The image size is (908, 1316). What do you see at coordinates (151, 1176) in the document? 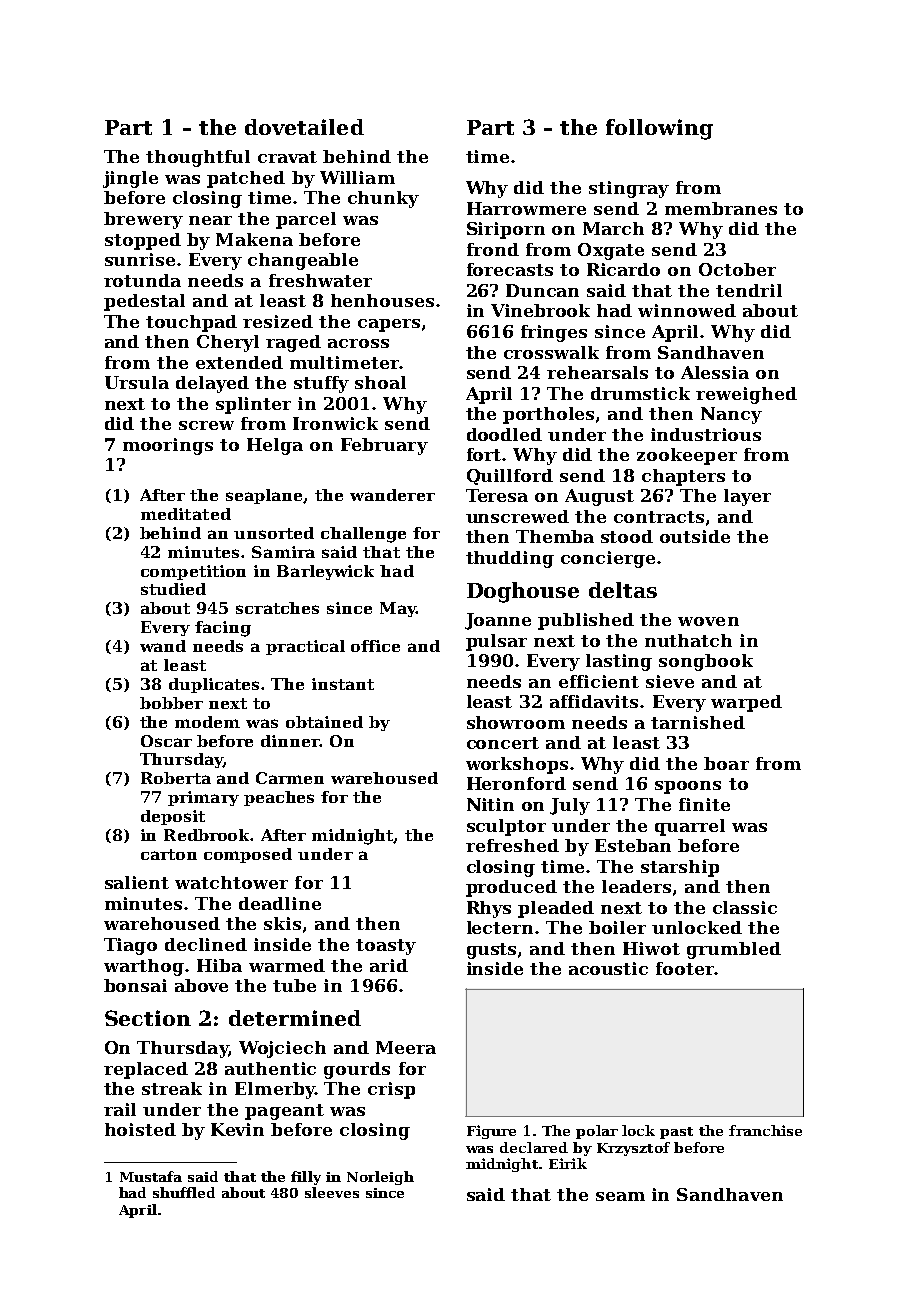
I see `Mustafa` at bounding box center [151, 1176].
